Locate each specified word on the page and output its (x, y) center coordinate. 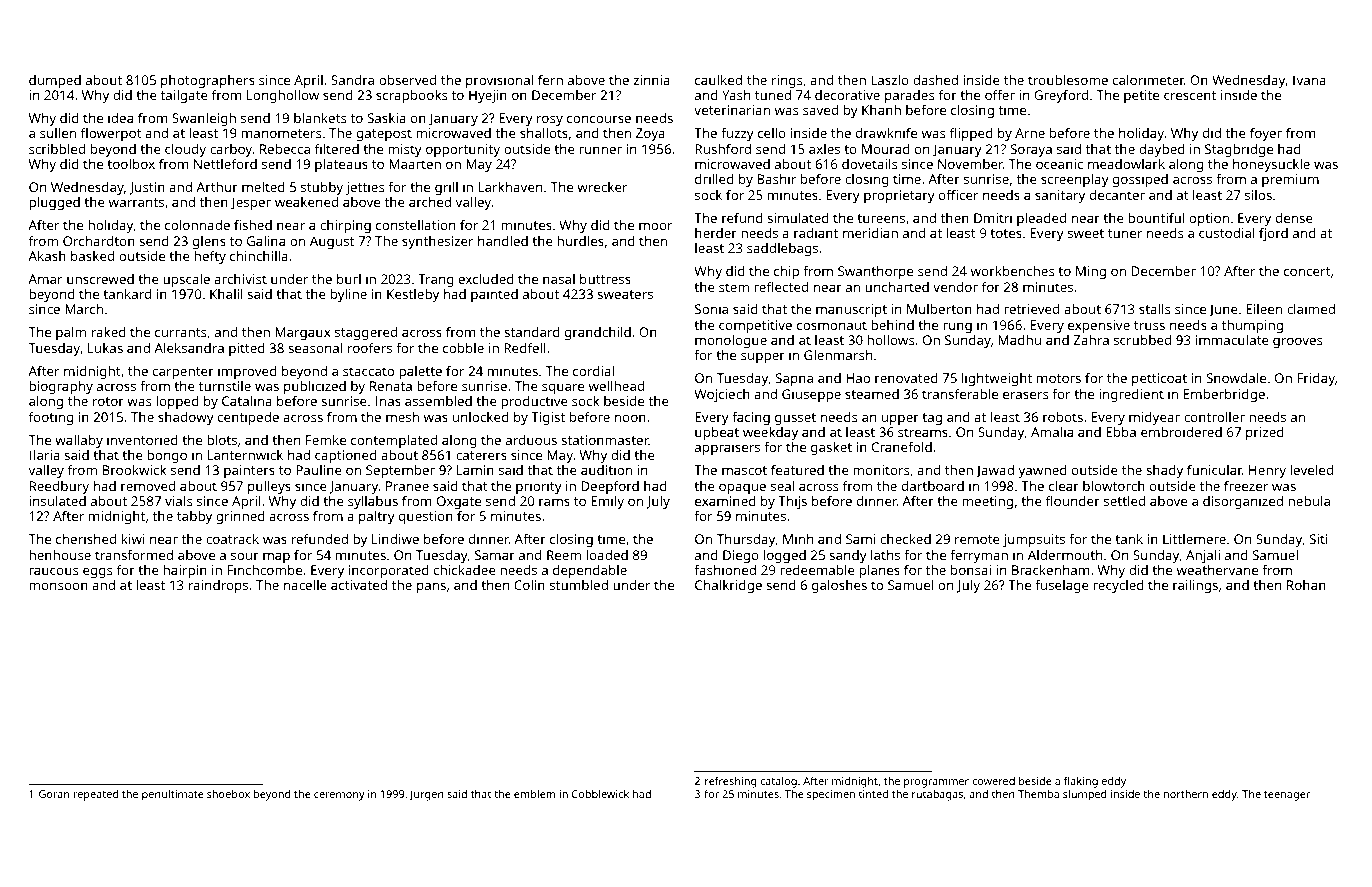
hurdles (580, 241)
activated (359, 585)
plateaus (341, 165)
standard (532, 332)
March (84, 309)
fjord (1273, 234)
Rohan (1306, 585)
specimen (831, 795)
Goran (54, 794)
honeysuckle (1271, 165)
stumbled (579, 585)
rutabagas (937, 795)
